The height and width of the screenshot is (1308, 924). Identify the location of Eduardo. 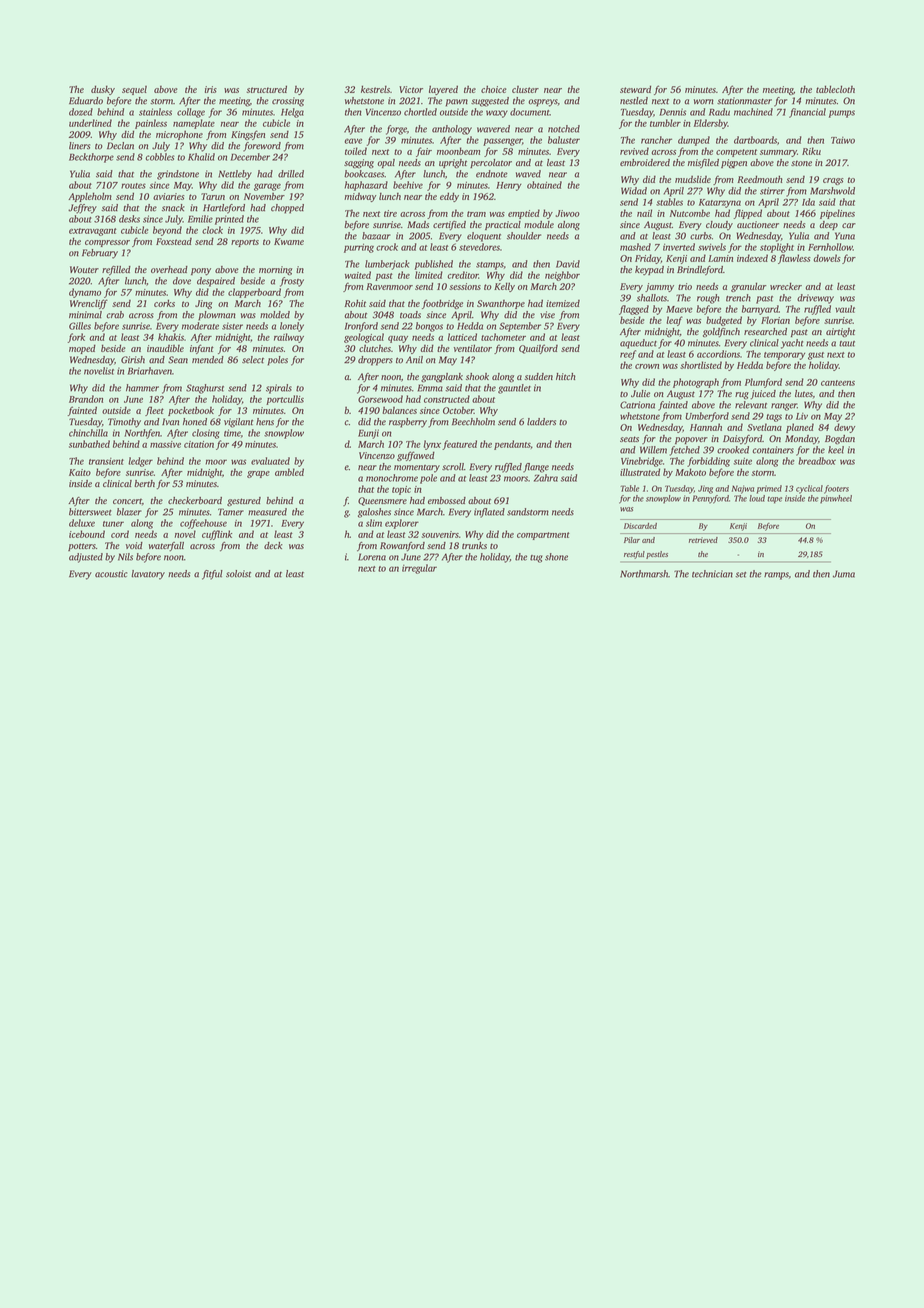
(86, 101).
